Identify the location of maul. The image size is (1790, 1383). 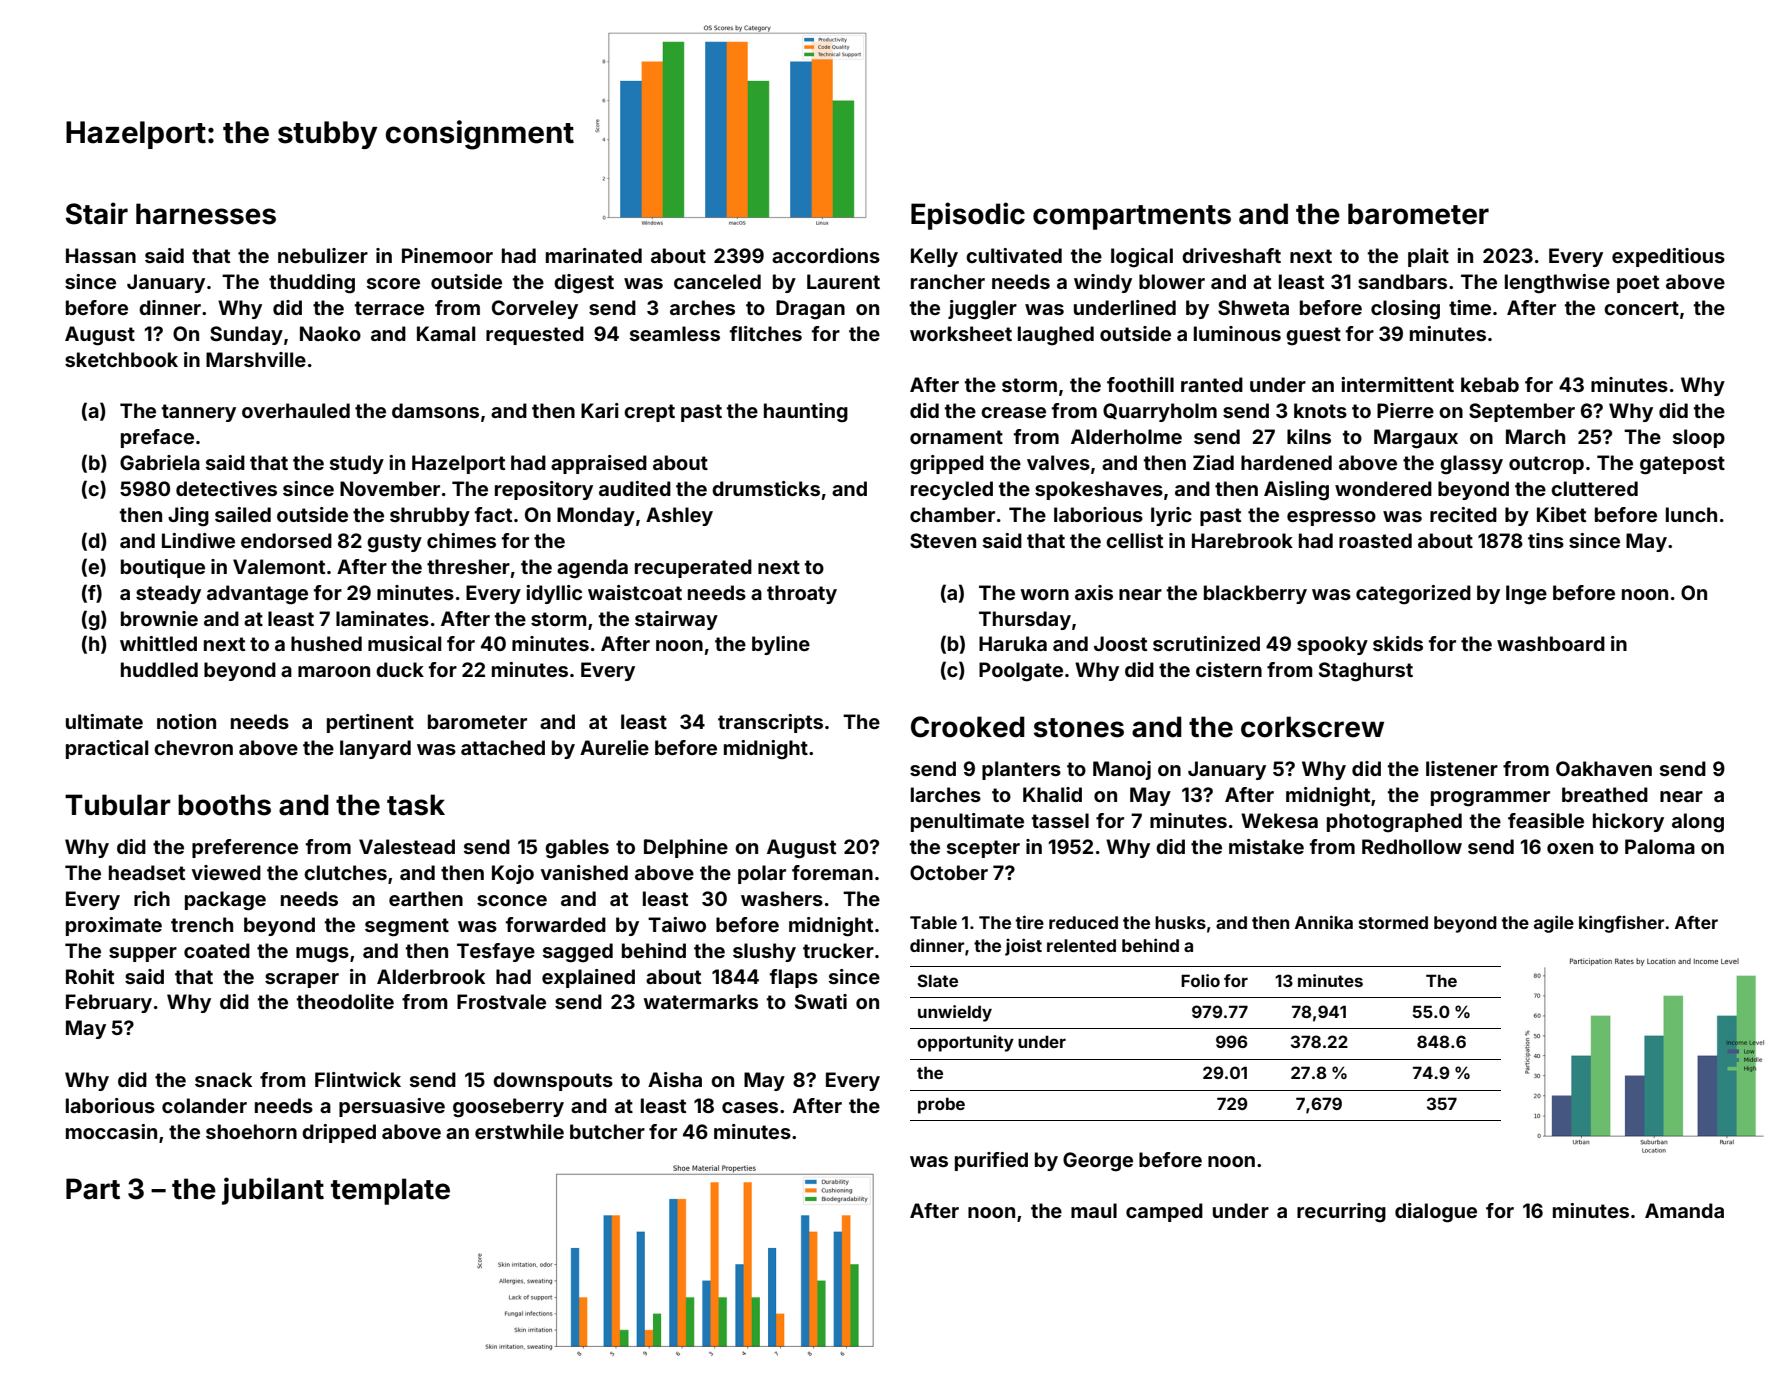
(1094, 1210).
